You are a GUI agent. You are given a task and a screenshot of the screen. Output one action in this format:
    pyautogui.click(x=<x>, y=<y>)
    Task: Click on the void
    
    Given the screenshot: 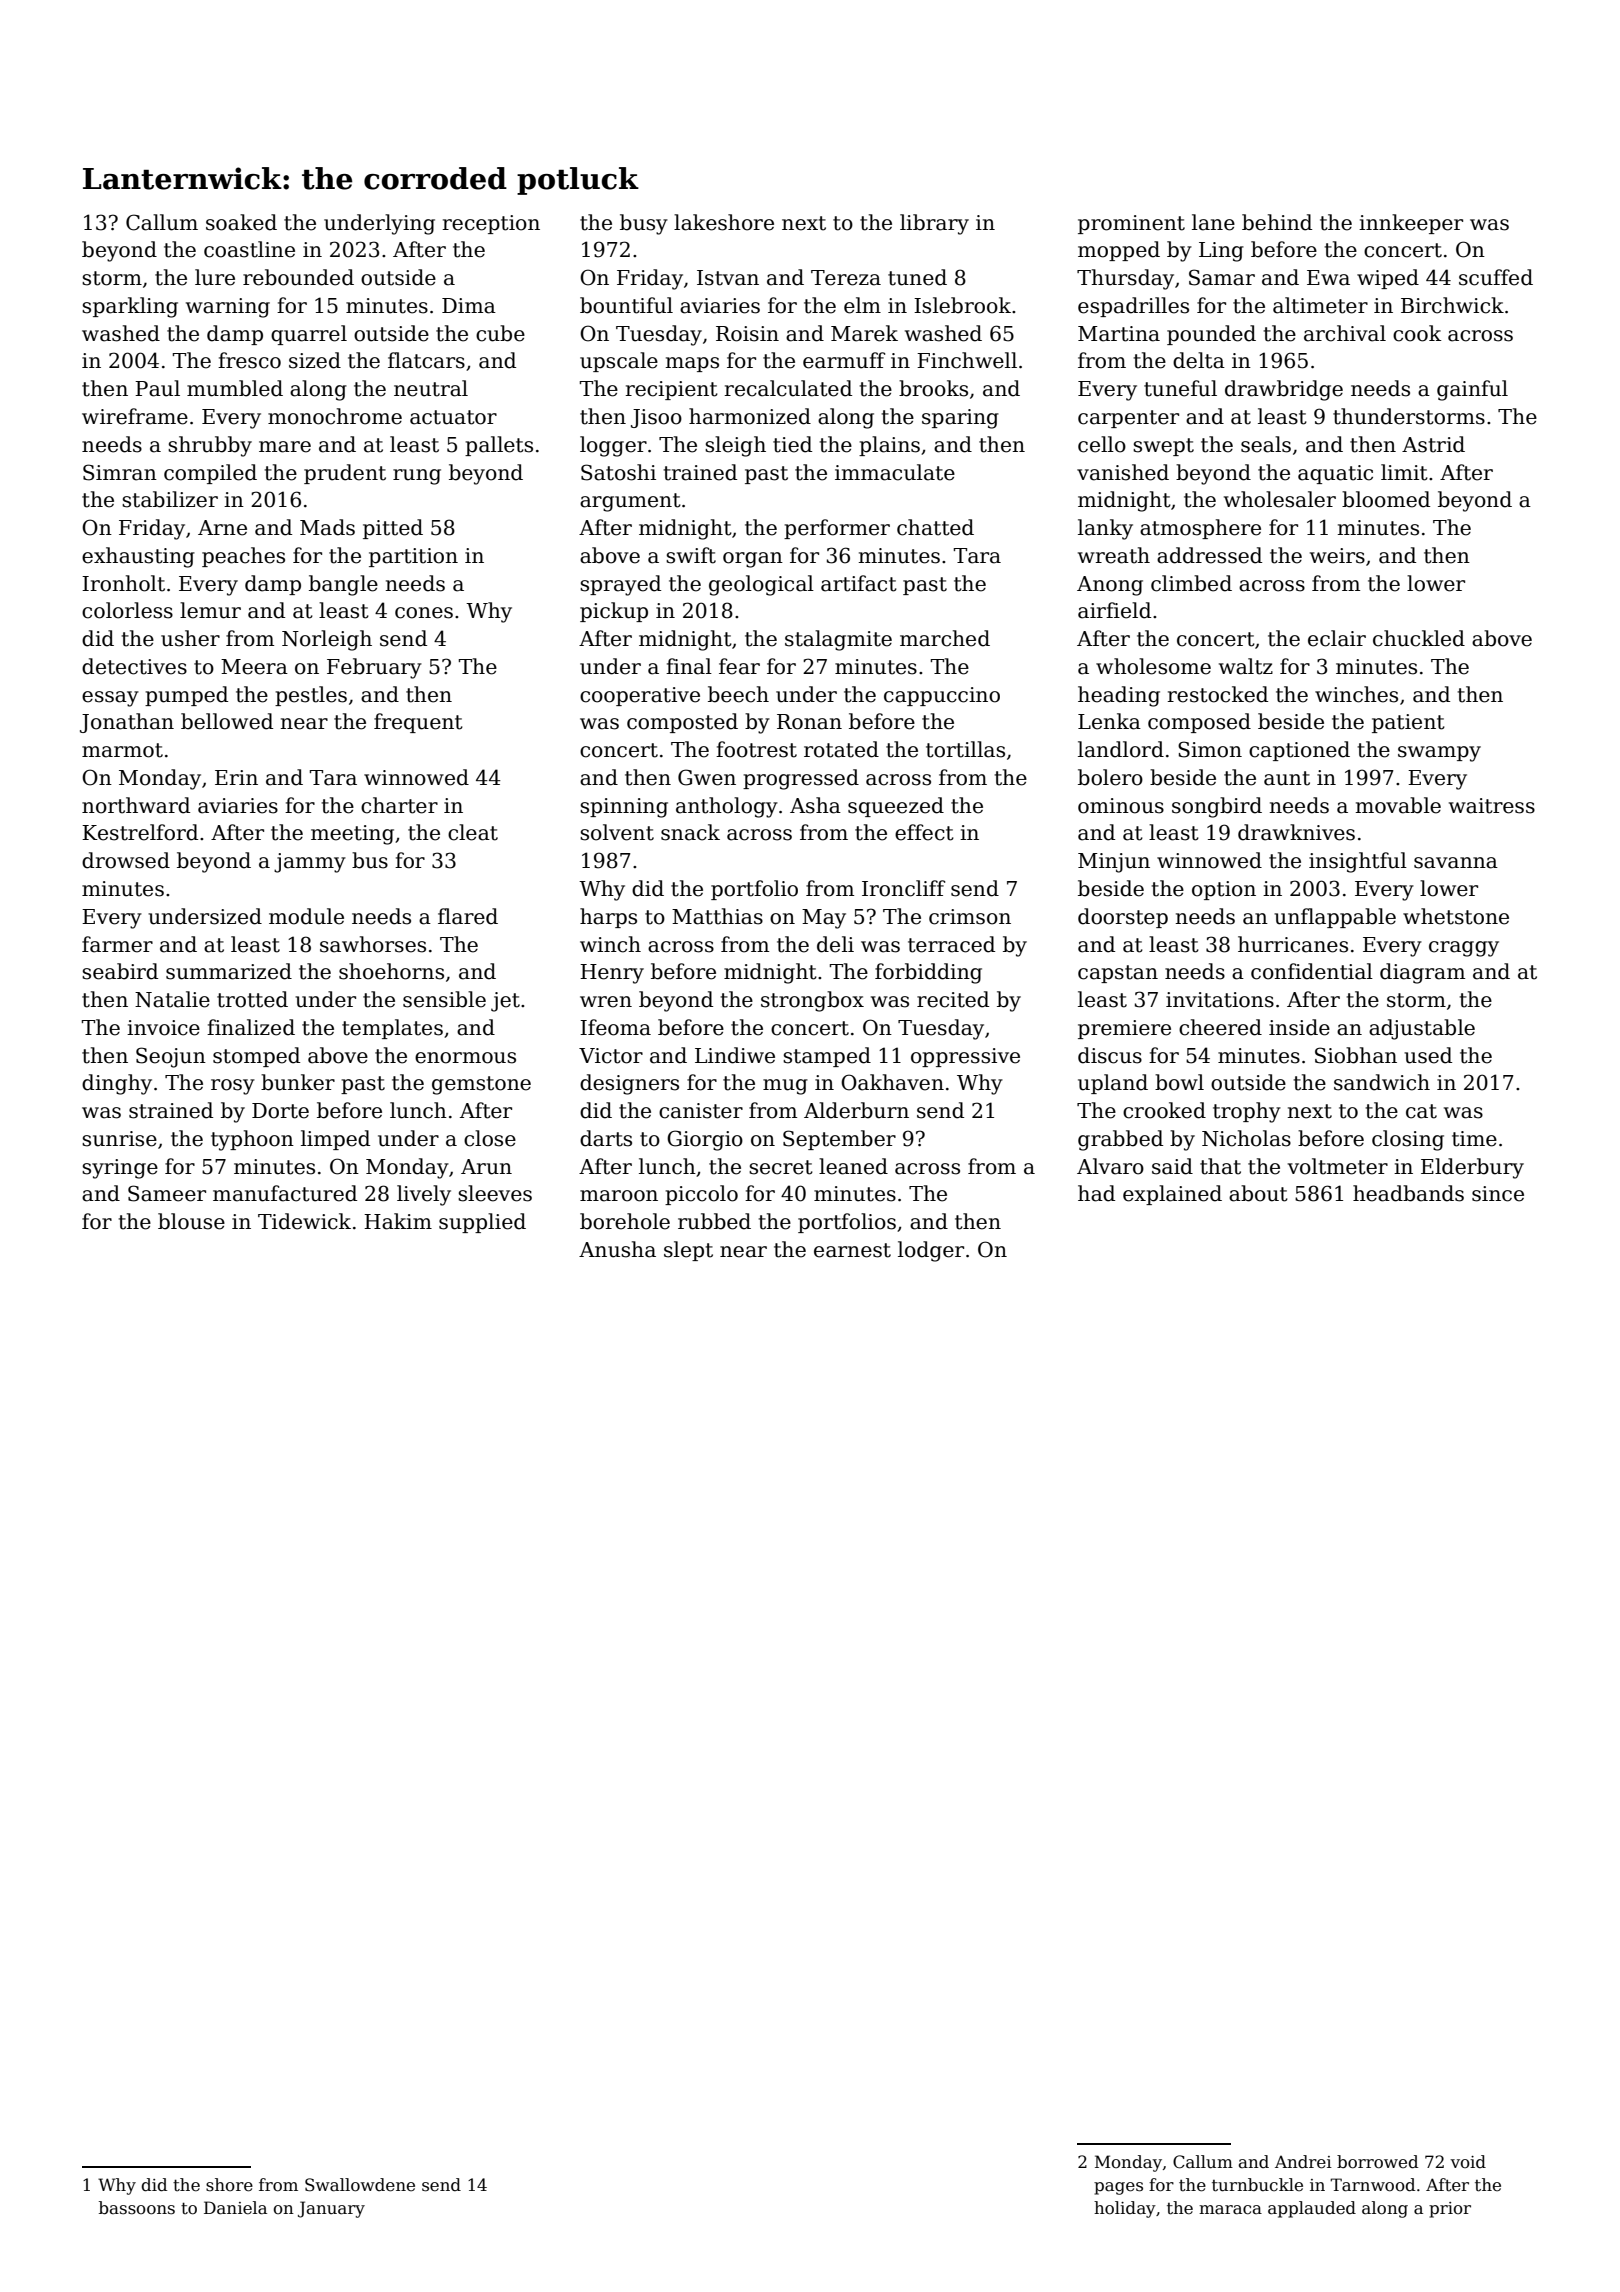 What is the action you would take?
    pyautogui.click(x=1468, y=2161)
